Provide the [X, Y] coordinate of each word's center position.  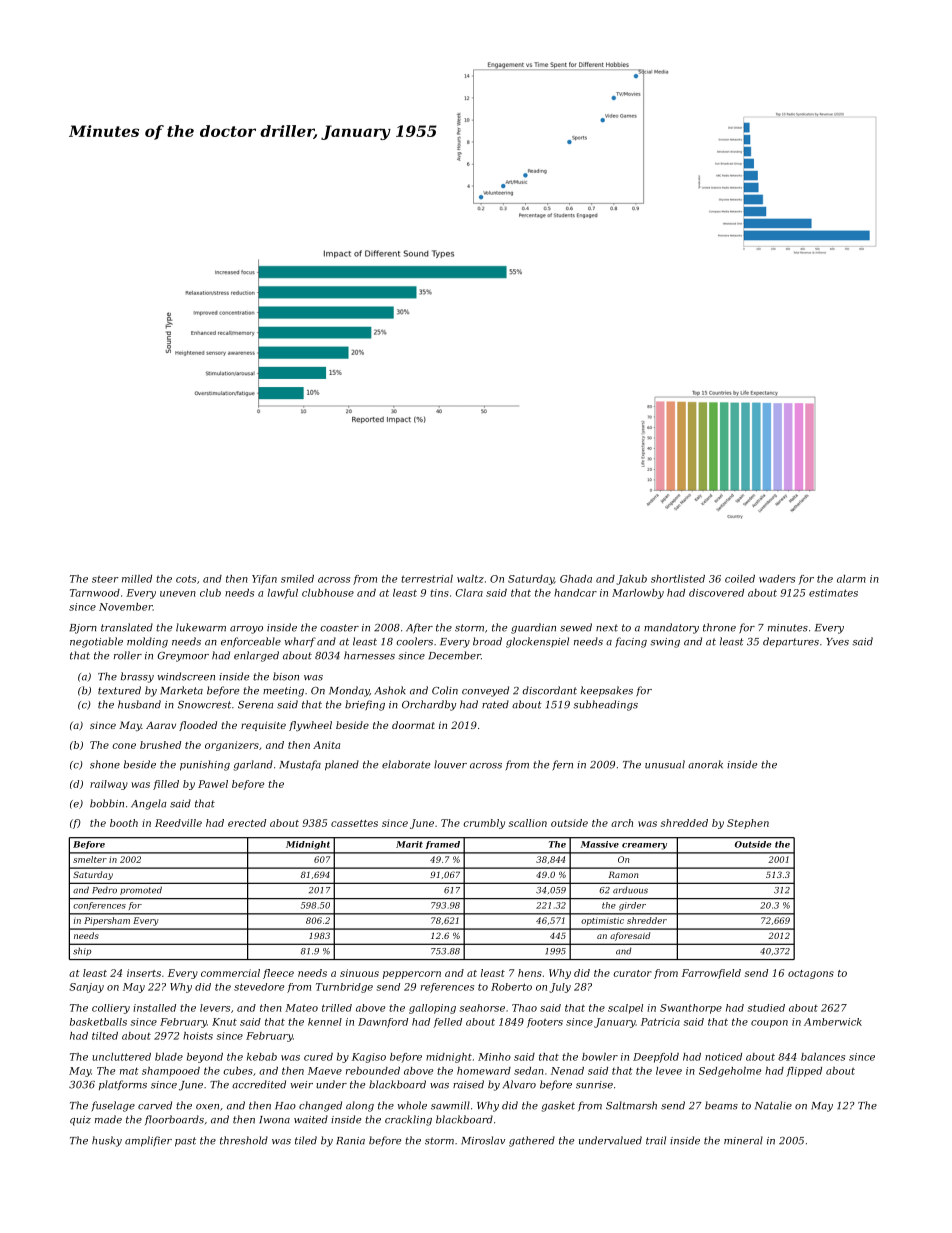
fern [562, 765]
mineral [743, 1140]
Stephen [748, 824]
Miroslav [483, 1140]
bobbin [107, 803]
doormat [413, 725]
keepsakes [607, 691]
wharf [300, 642]
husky [107, 1141]
